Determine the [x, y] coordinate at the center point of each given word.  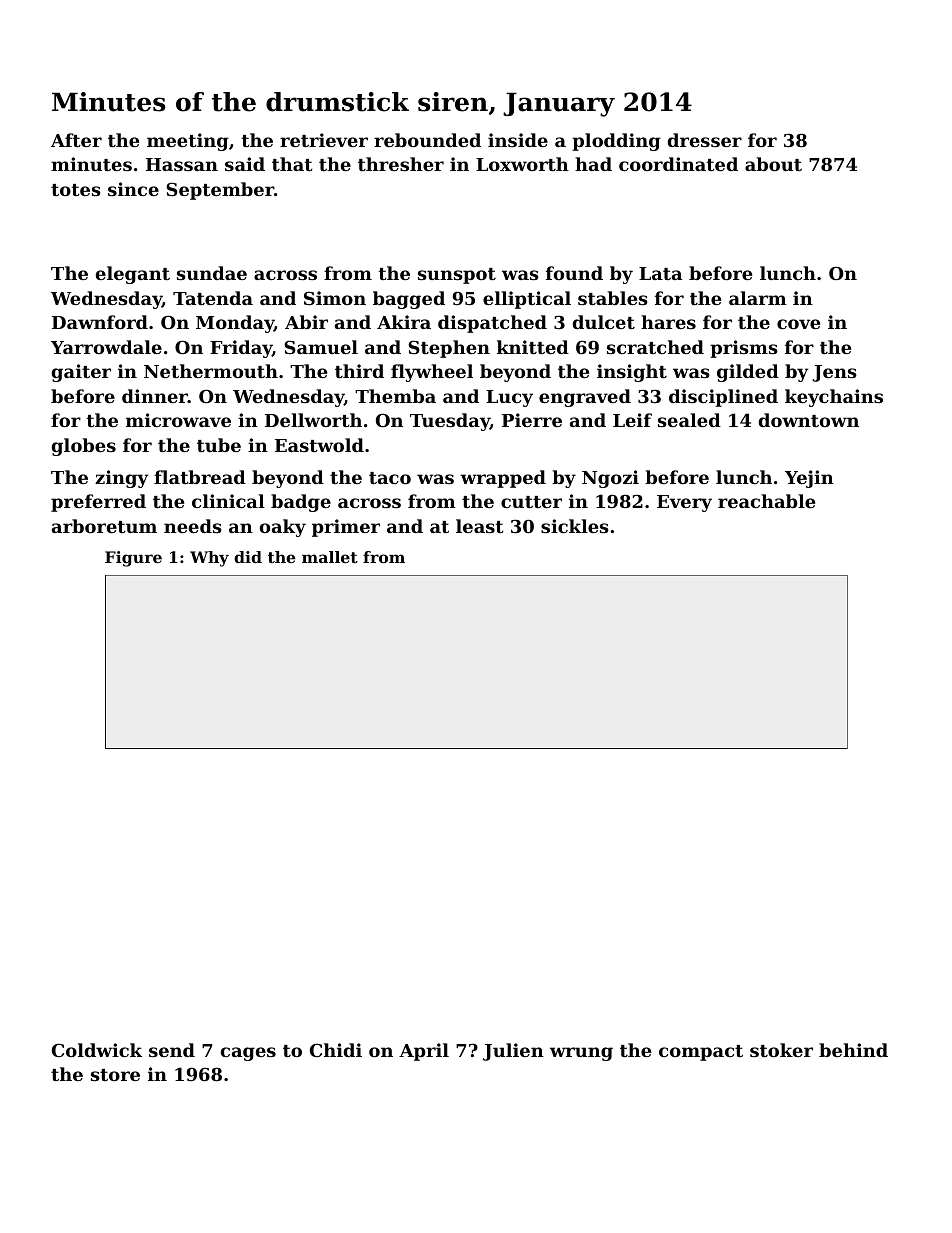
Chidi [336, 1050]
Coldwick [97, 1050]
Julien [513, 1052]
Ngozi [610, 479]
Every [684, 503]
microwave [178, 420]
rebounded [427, 140]
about [773, 164]
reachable [766, 501]
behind [853, 1050]
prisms [744, 349]
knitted [533, 347]
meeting [188, 142]
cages [248, 1054]
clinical [228, 501]
